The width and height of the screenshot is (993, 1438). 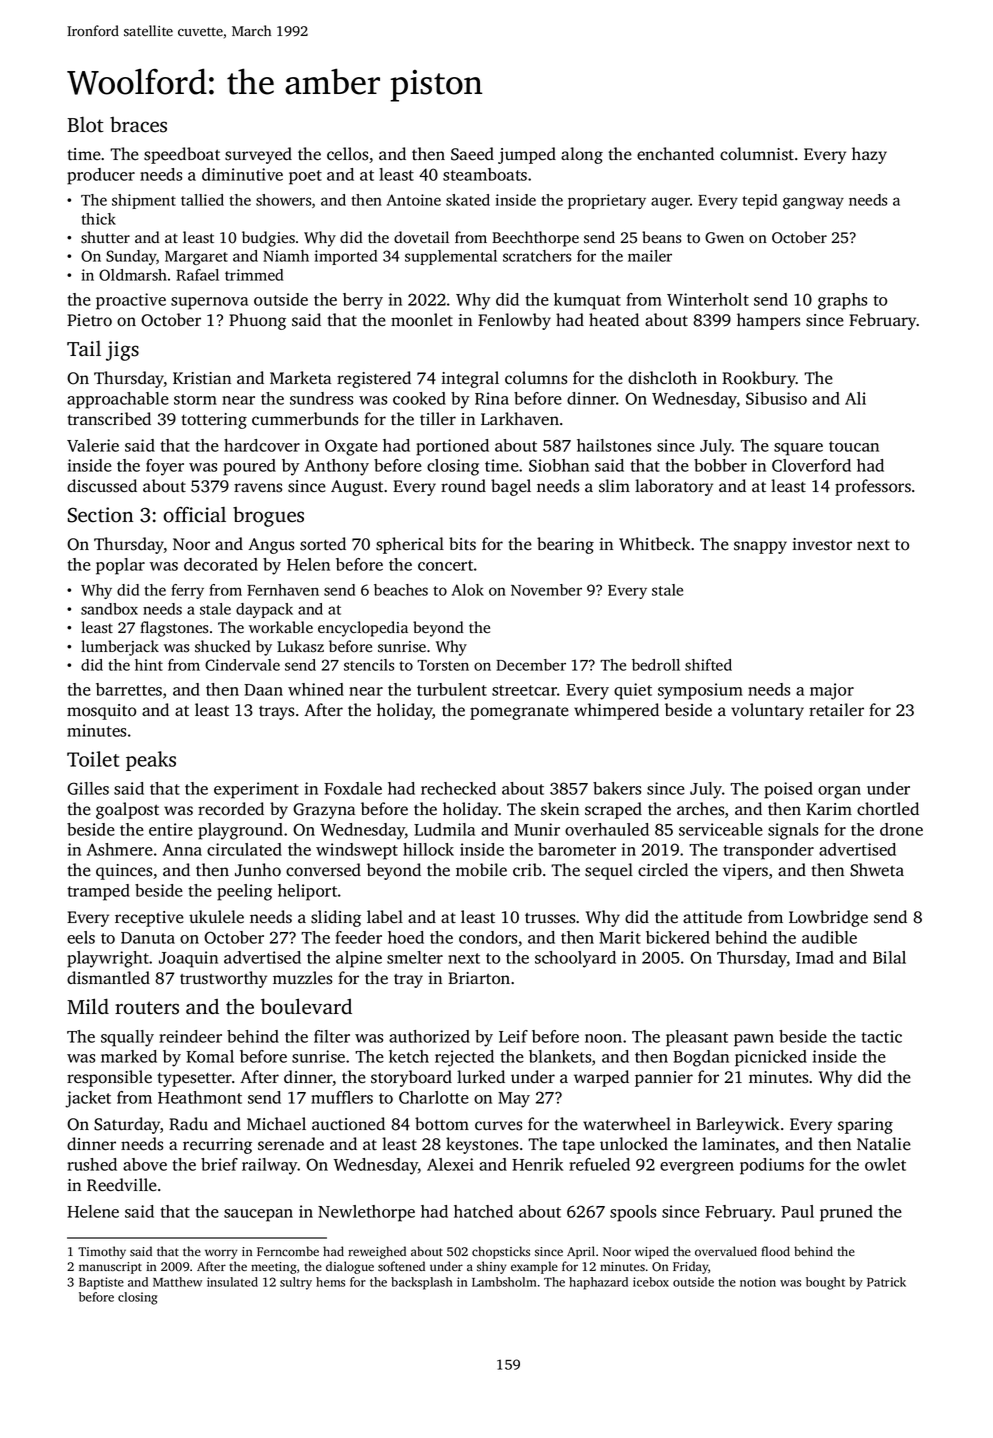 What do you see at coordinates (829, 809) in the screenshot?
I see `Karim` at bounding box center [829, 809].
